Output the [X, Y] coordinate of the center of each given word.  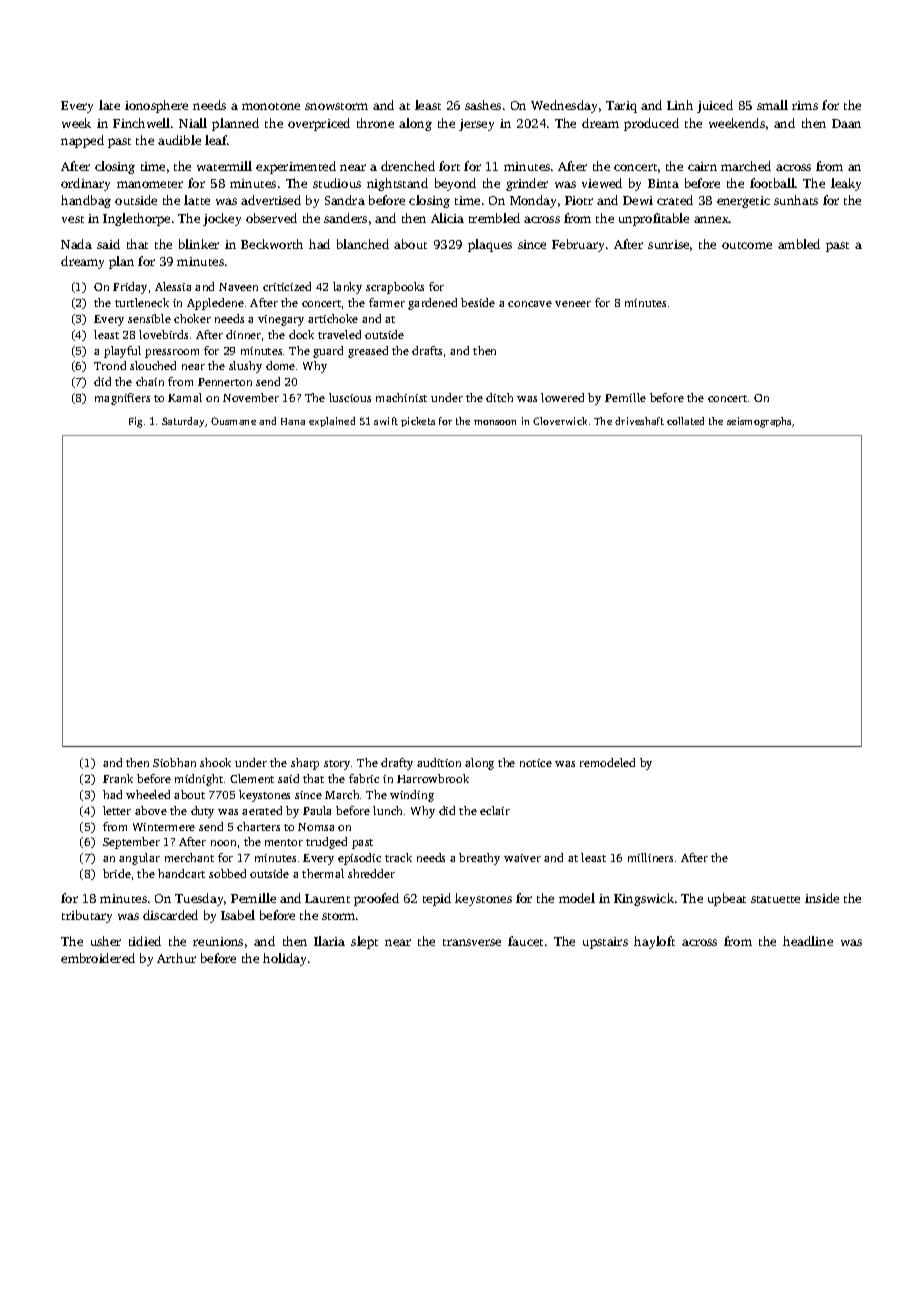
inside [822, 898]
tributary [87, 916]
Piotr [579, 200]
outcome [747, 245]
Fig [135, 422]
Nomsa [316, 827]
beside [478, 302]
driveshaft [639, 421]
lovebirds [163, 334]
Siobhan [174, 762]
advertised [271, 200]
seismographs [759, 422]
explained [332, 422]
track [398, 857]
